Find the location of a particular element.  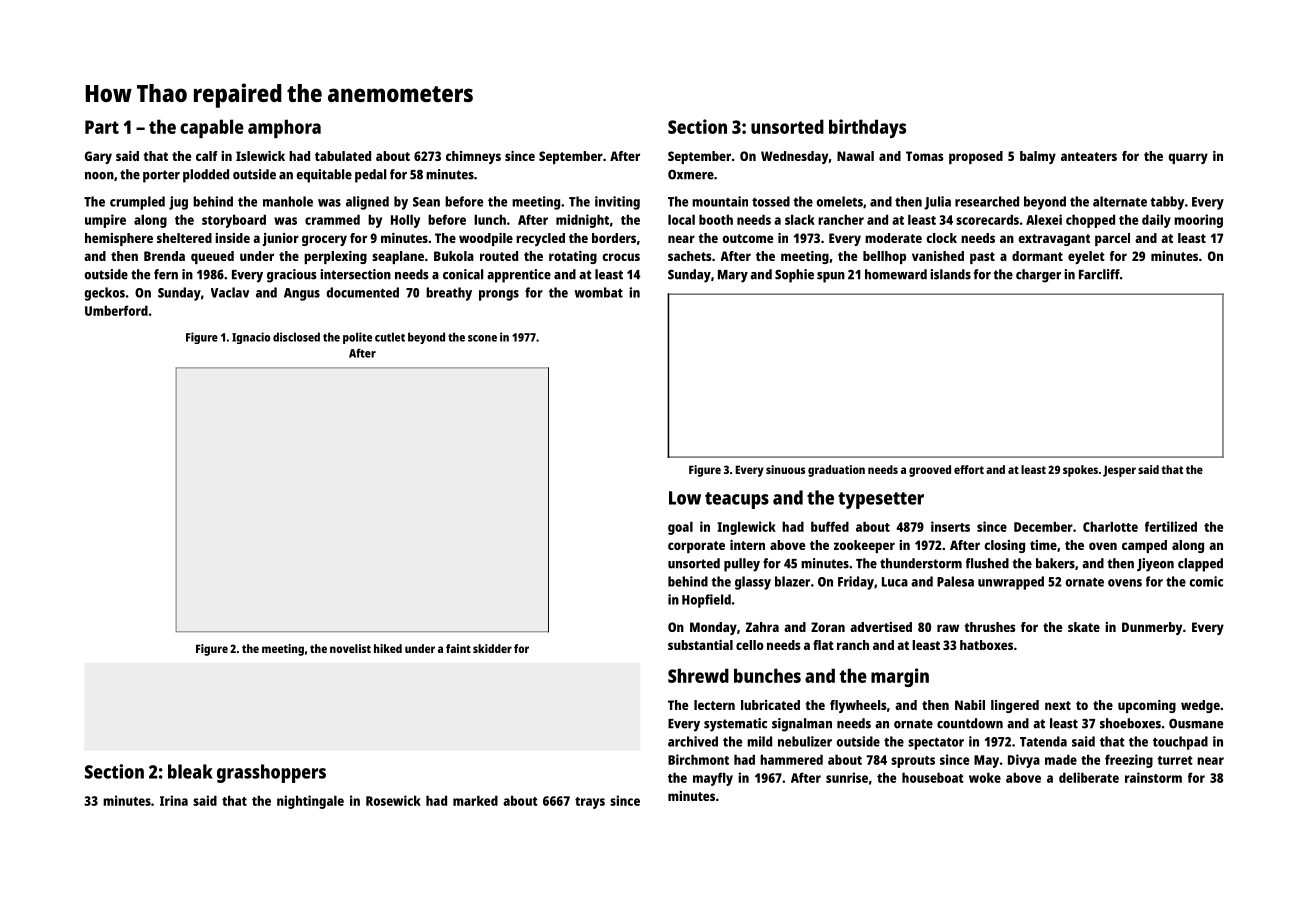

novelist is located at coordinates (350, 648).
